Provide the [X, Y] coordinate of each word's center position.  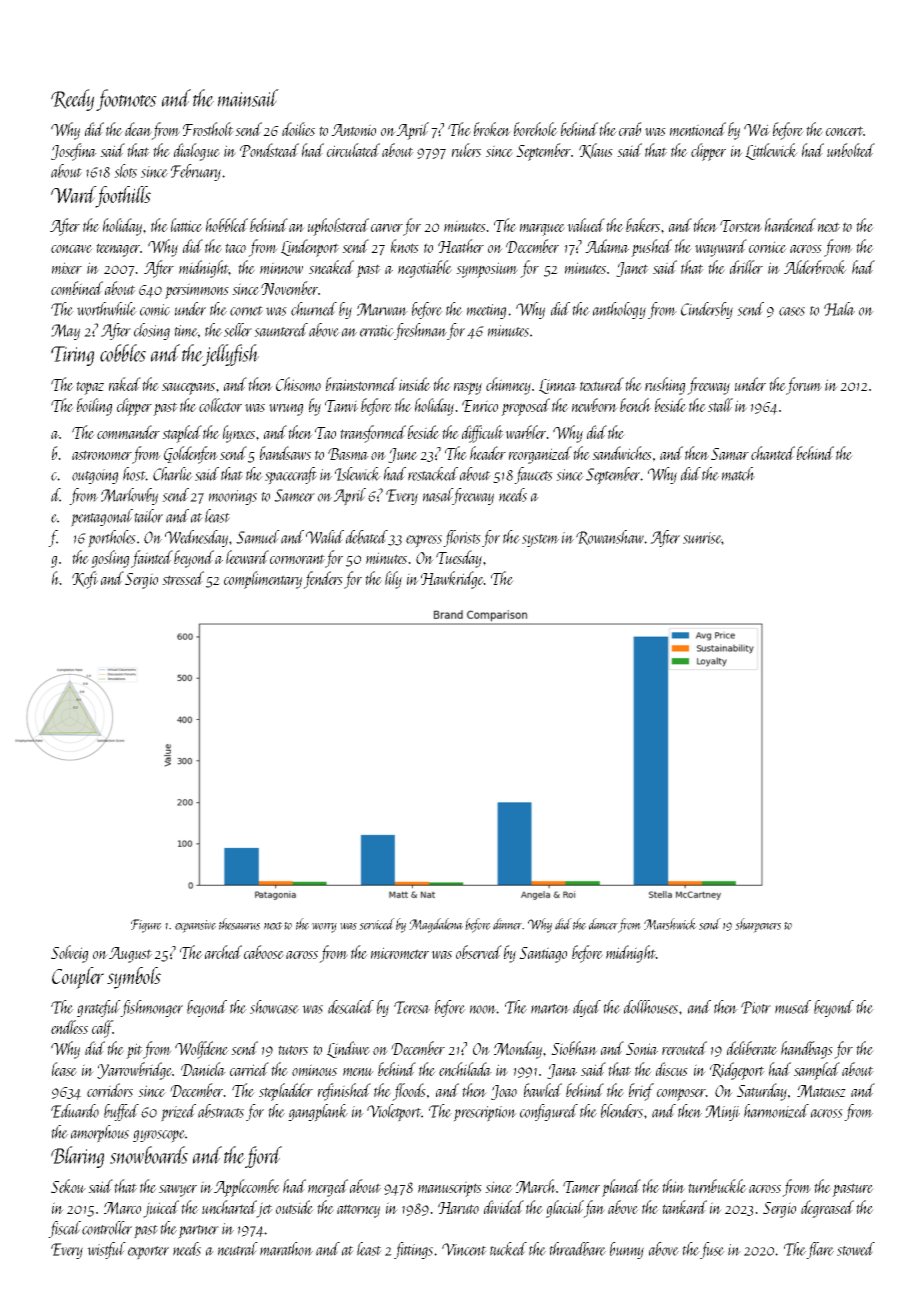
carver [387, 228]
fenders [323, 580]
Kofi [85, 580]
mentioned [698, 129]
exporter [148, 1253]
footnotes [126, 100]
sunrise [702, 538]
